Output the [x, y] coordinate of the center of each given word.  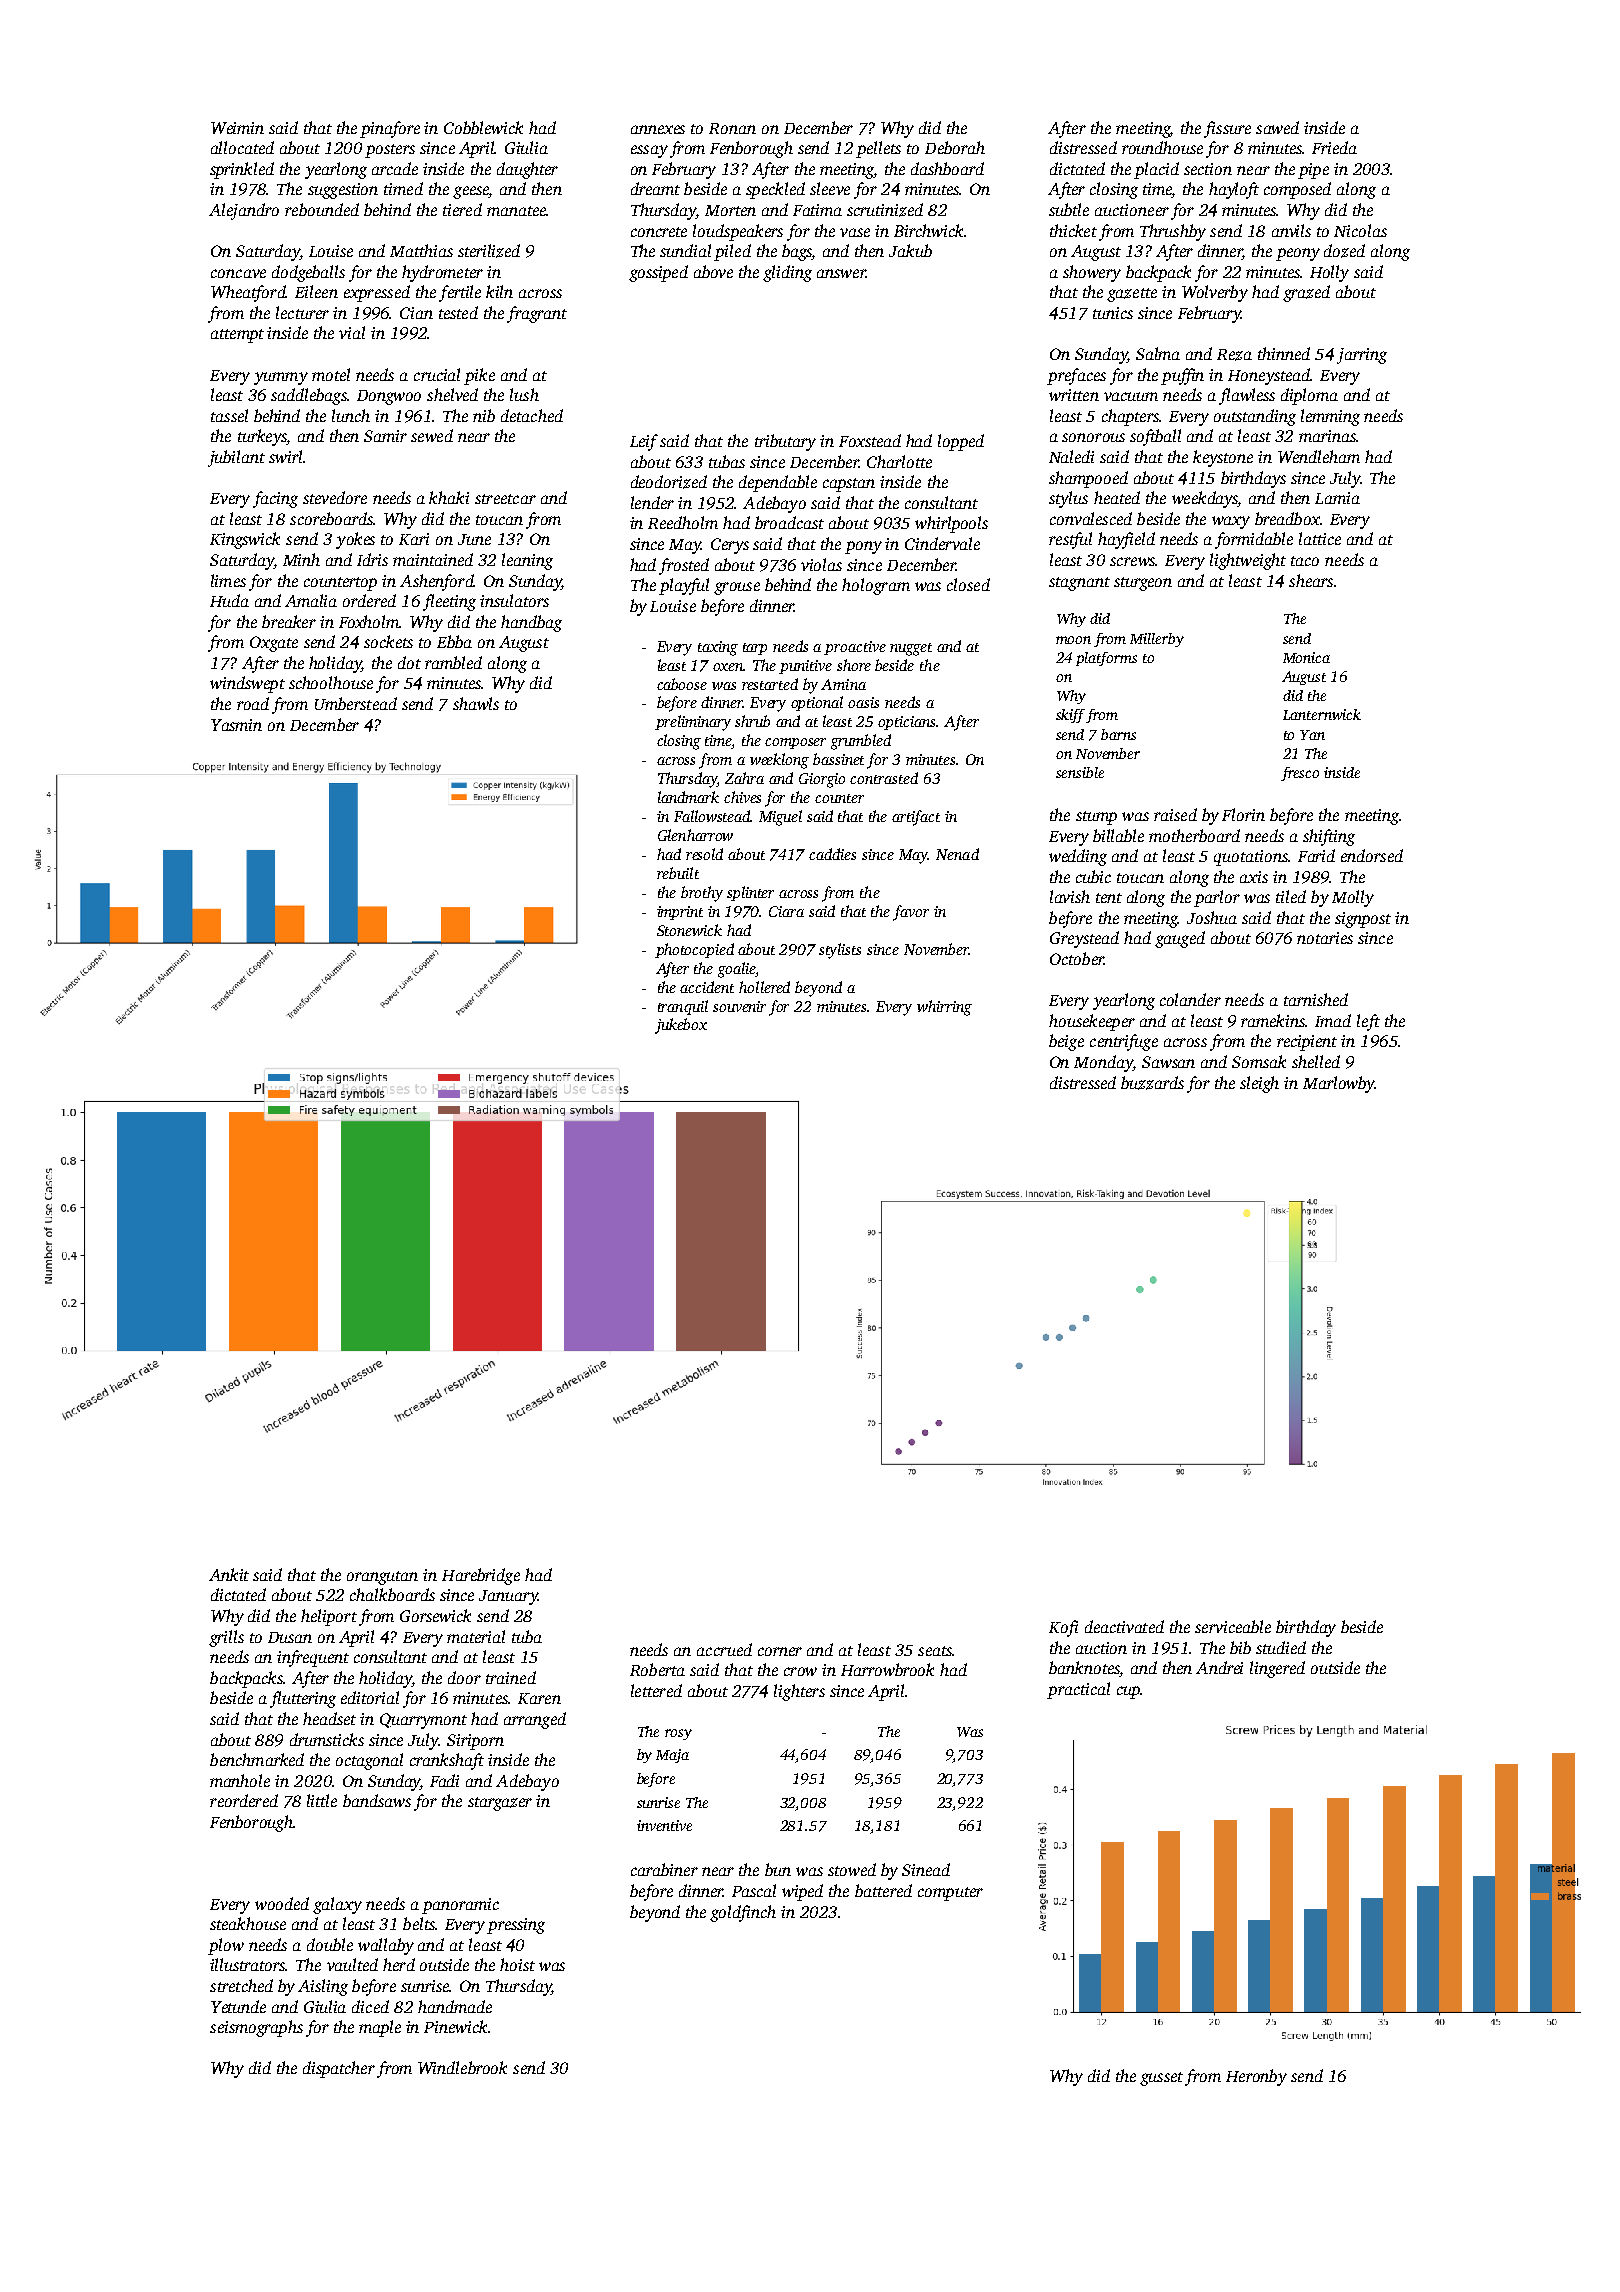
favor [911, 913]
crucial [437, 374]
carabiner [664, 1869]
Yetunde [238, 2006]
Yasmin [236, 725]
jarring [1362, 356]
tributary [785, 442]
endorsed [1372, 855]
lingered [1277, 1669]
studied [1281, 1647]
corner [780, 1651]
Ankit [229, 1574]
